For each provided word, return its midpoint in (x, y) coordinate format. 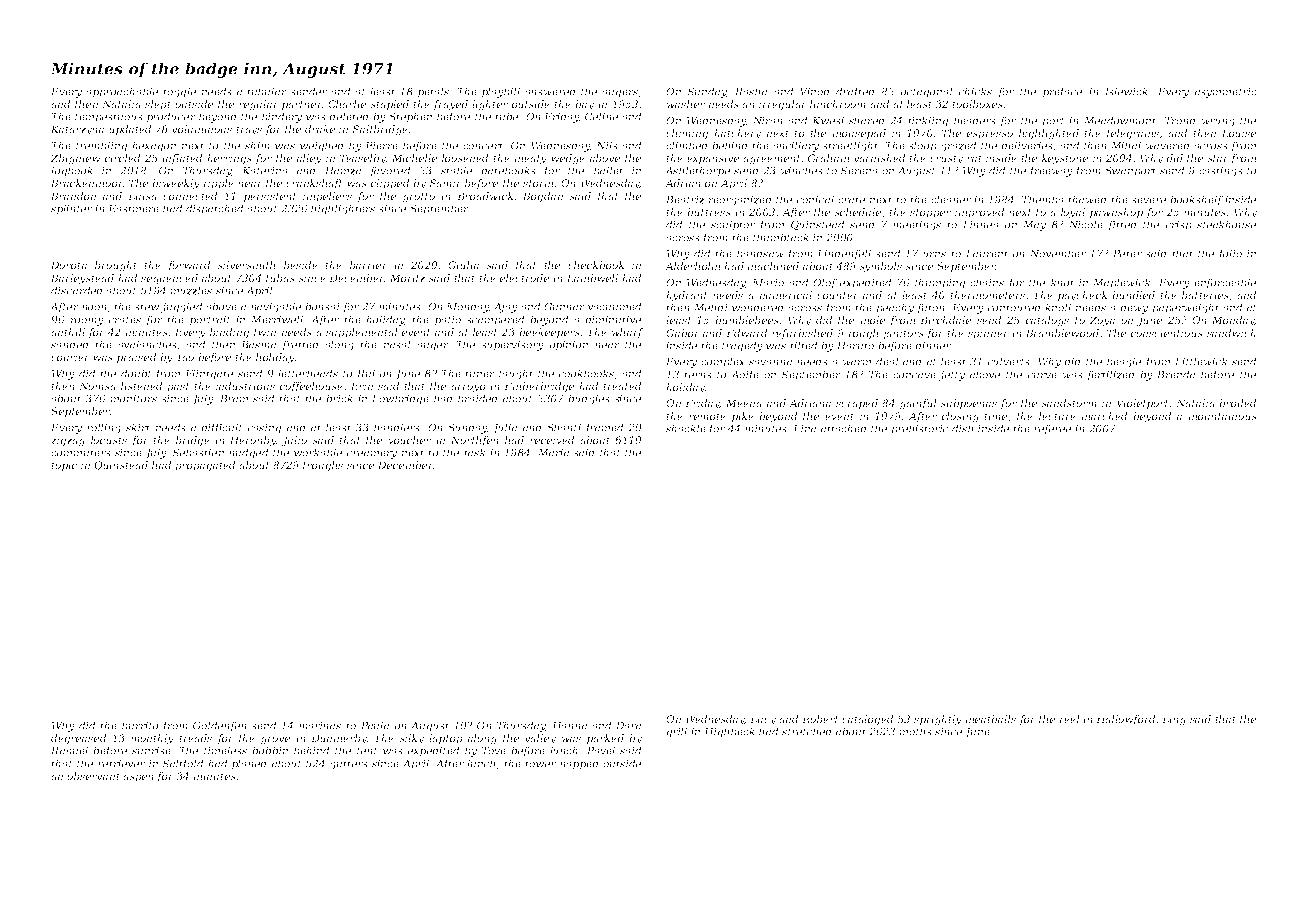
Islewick (1126, 91)
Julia (504, 428)
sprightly (938, 720)
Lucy (763, 720)
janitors (902, 334)
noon (94, 308)
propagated (205, 466)
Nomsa (97, 386)
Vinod (815, 91)
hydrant (687, 296)
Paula (375, 725)
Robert (820, 719)
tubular (267, 91)
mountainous (1223, 416)
